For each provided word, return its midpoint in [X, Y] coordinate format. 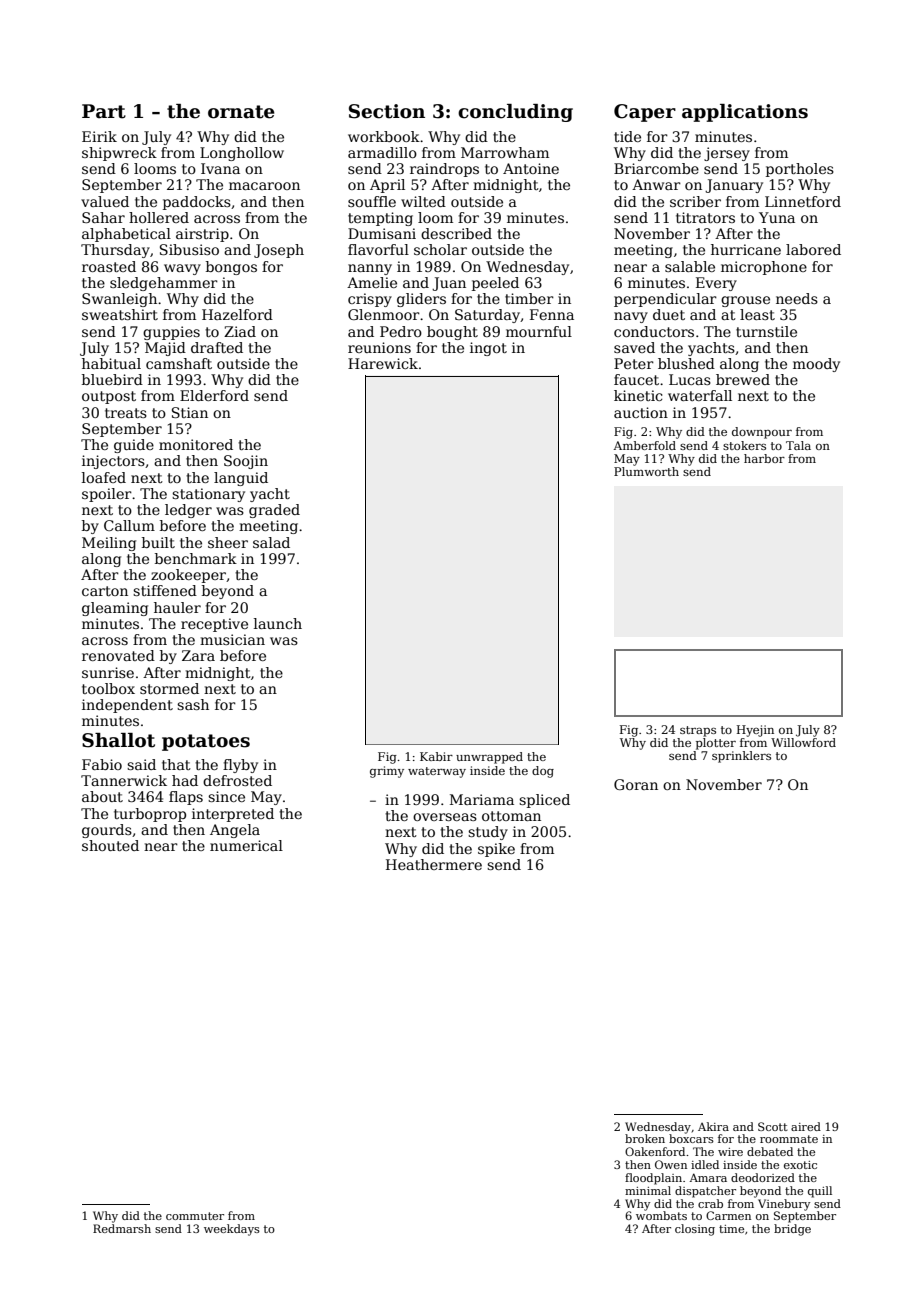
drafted [217, 347]
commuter [195, 1216]
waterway [437, 772]
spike [496, 850]
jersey [727, 154]
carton [105, 591]
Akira [713, 1126]
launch [278, 623]
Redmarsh [122, 1228]
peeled [495, 284]
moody [816, 365]
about [102, 796]
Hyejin [755, 731]
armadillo [382, 152]
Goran [636, 784]
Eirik [99, 136]
